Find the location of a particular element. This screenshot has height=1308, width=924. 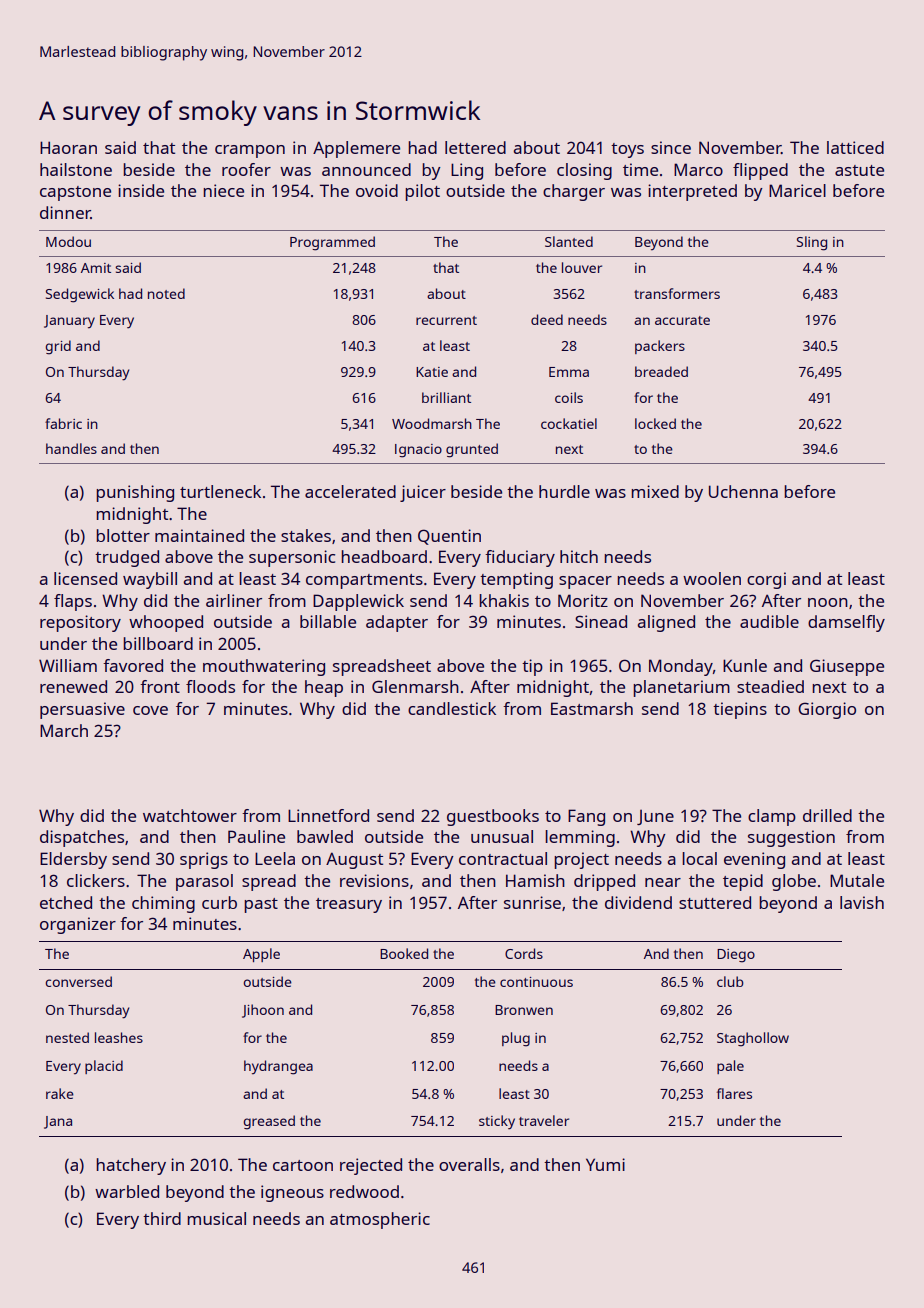

niece is located at coordinates (223, 190).
